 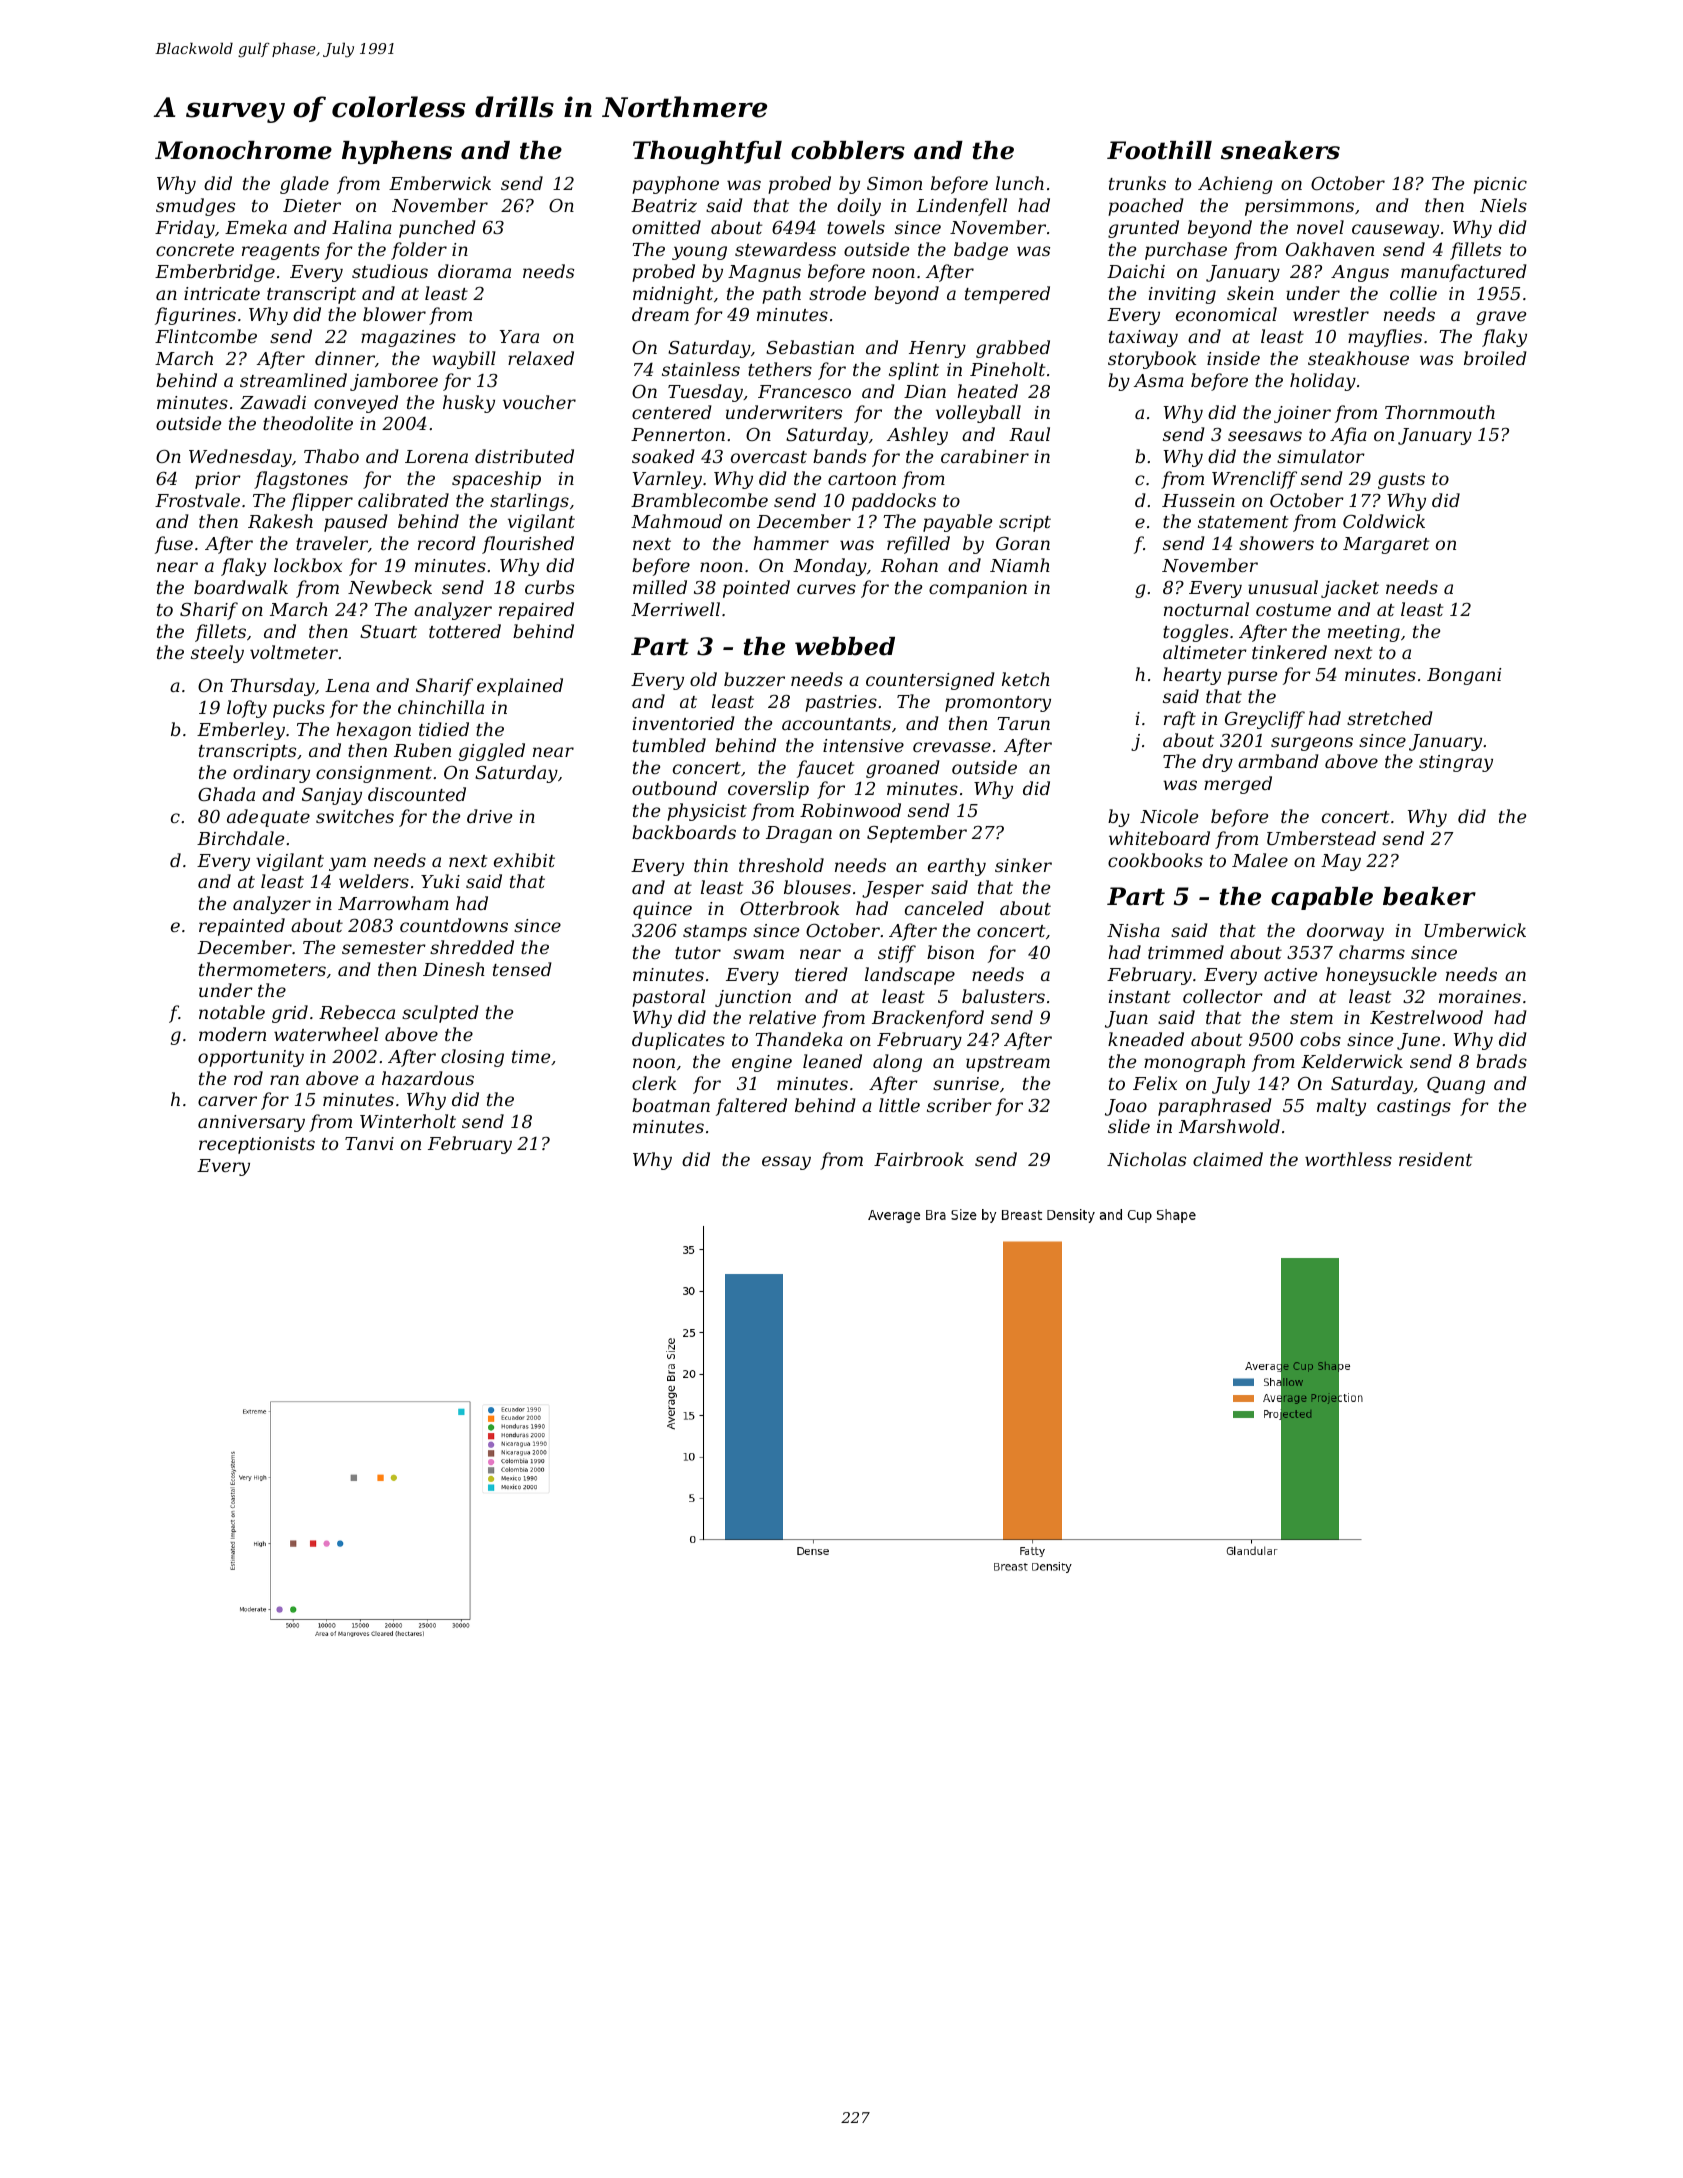 What do you see at coordinates (397, 153) in the page?
I see `hyphens` at bounding box center [397, 153].
